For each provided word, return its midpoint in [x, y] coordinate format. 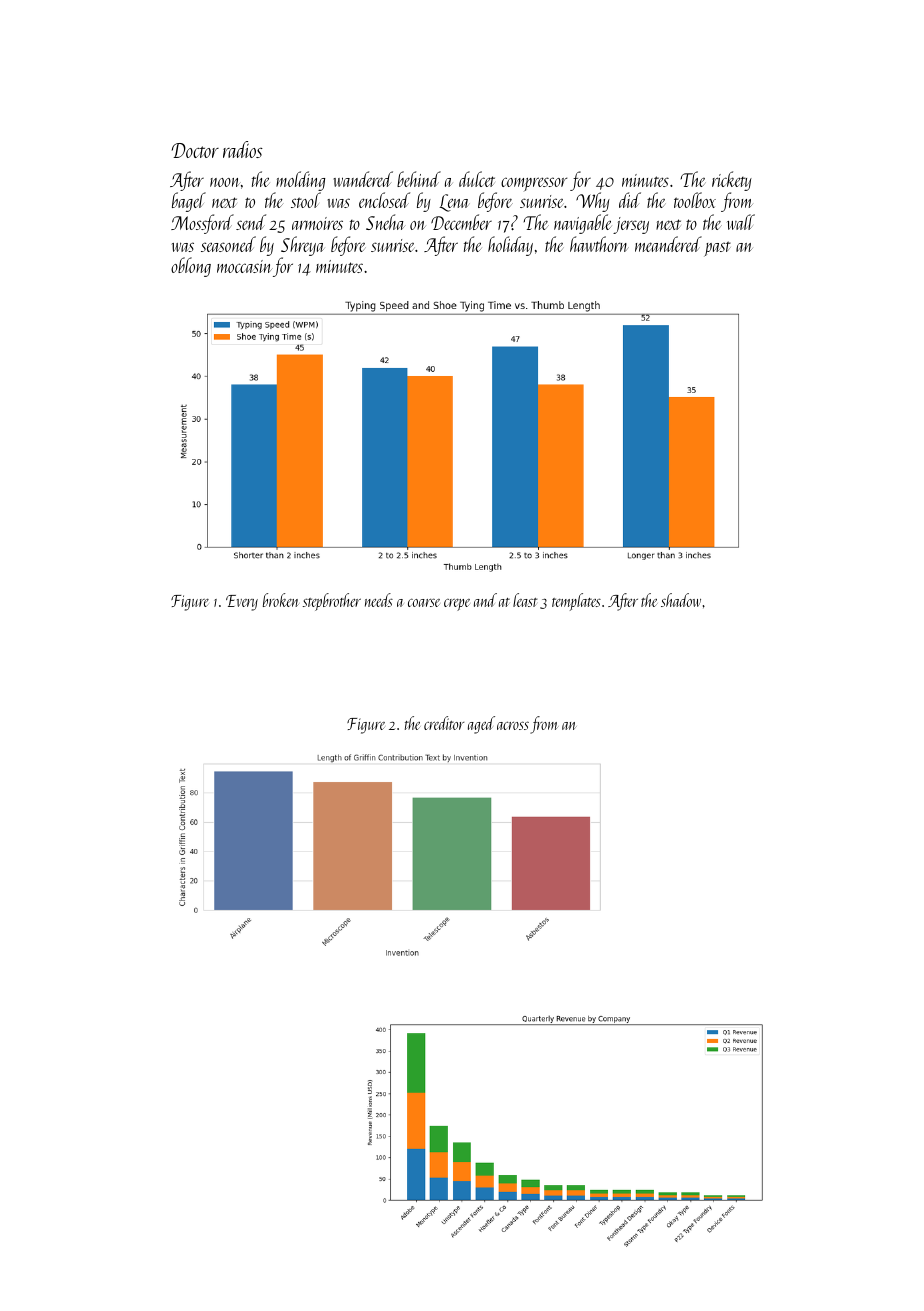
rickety [732, 181]
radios [243, 149]
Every [242, 603]
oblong [191, 267]
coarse [424, 602]
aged [481, 725]
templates [576, 602]
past [717, 249]
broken [281, 600]
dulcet [477, 179]
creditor [444, 723]
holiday [510, 246]
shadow [681, 600]
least [525, 600]
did [630, 200]
